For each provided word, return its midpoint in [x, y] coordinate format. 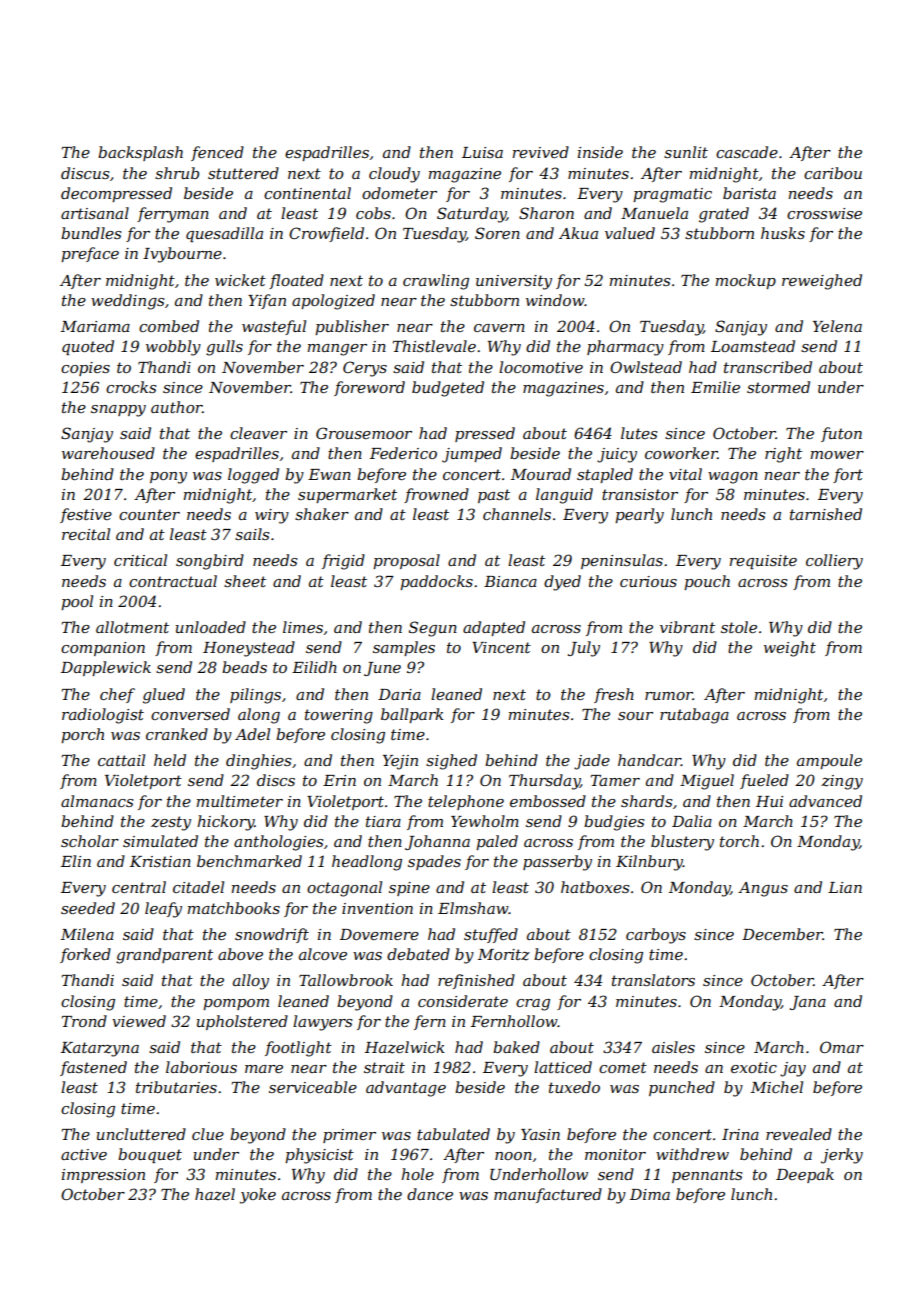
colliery [834, 562]
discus [85, 173]
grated [724, 215]
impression [103, 1176]
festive [86, 515]
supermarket [347, 495]
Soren [497, 233]
